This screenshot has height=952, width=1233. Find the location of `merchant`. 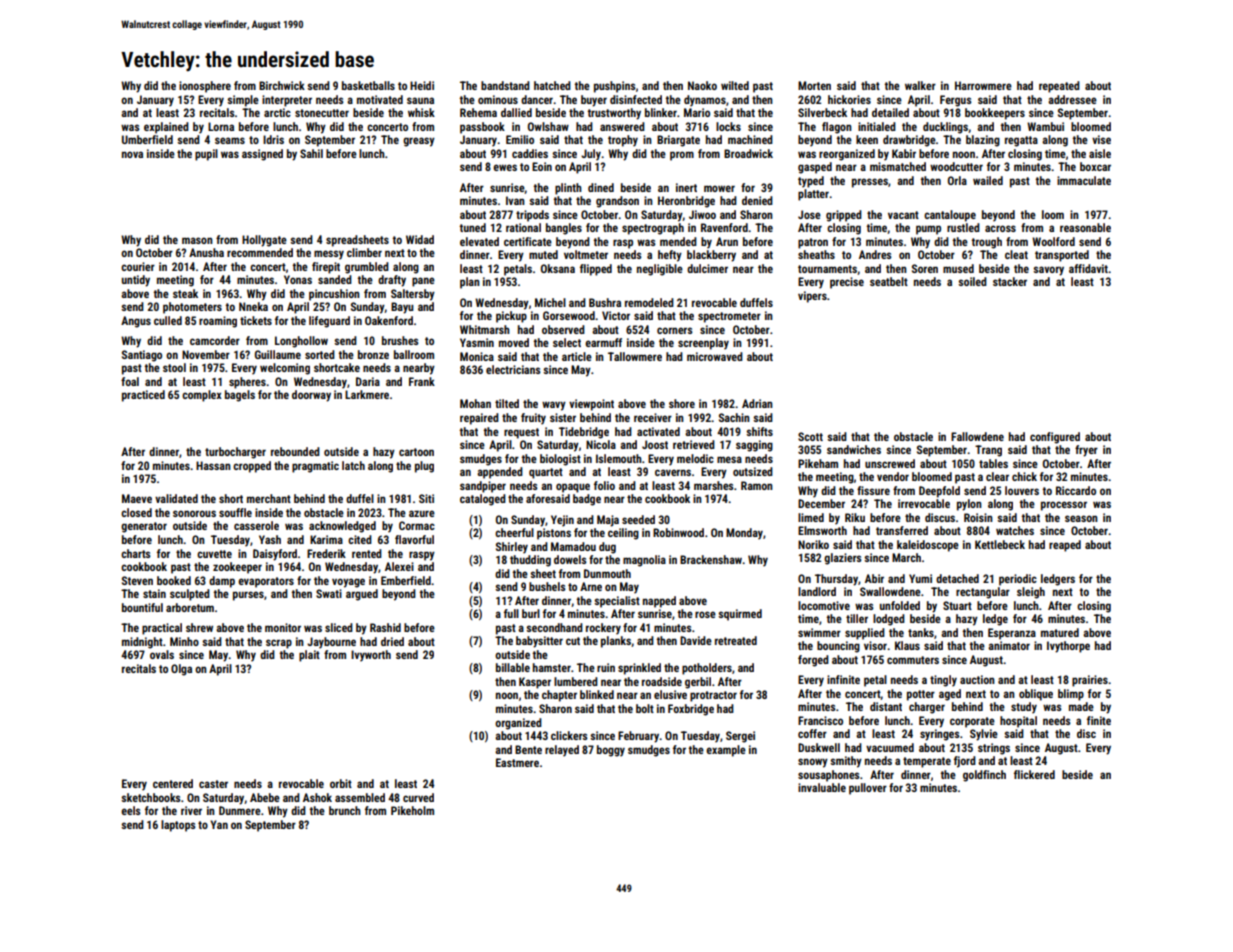

merchant is located at coordinates (269, 498).
